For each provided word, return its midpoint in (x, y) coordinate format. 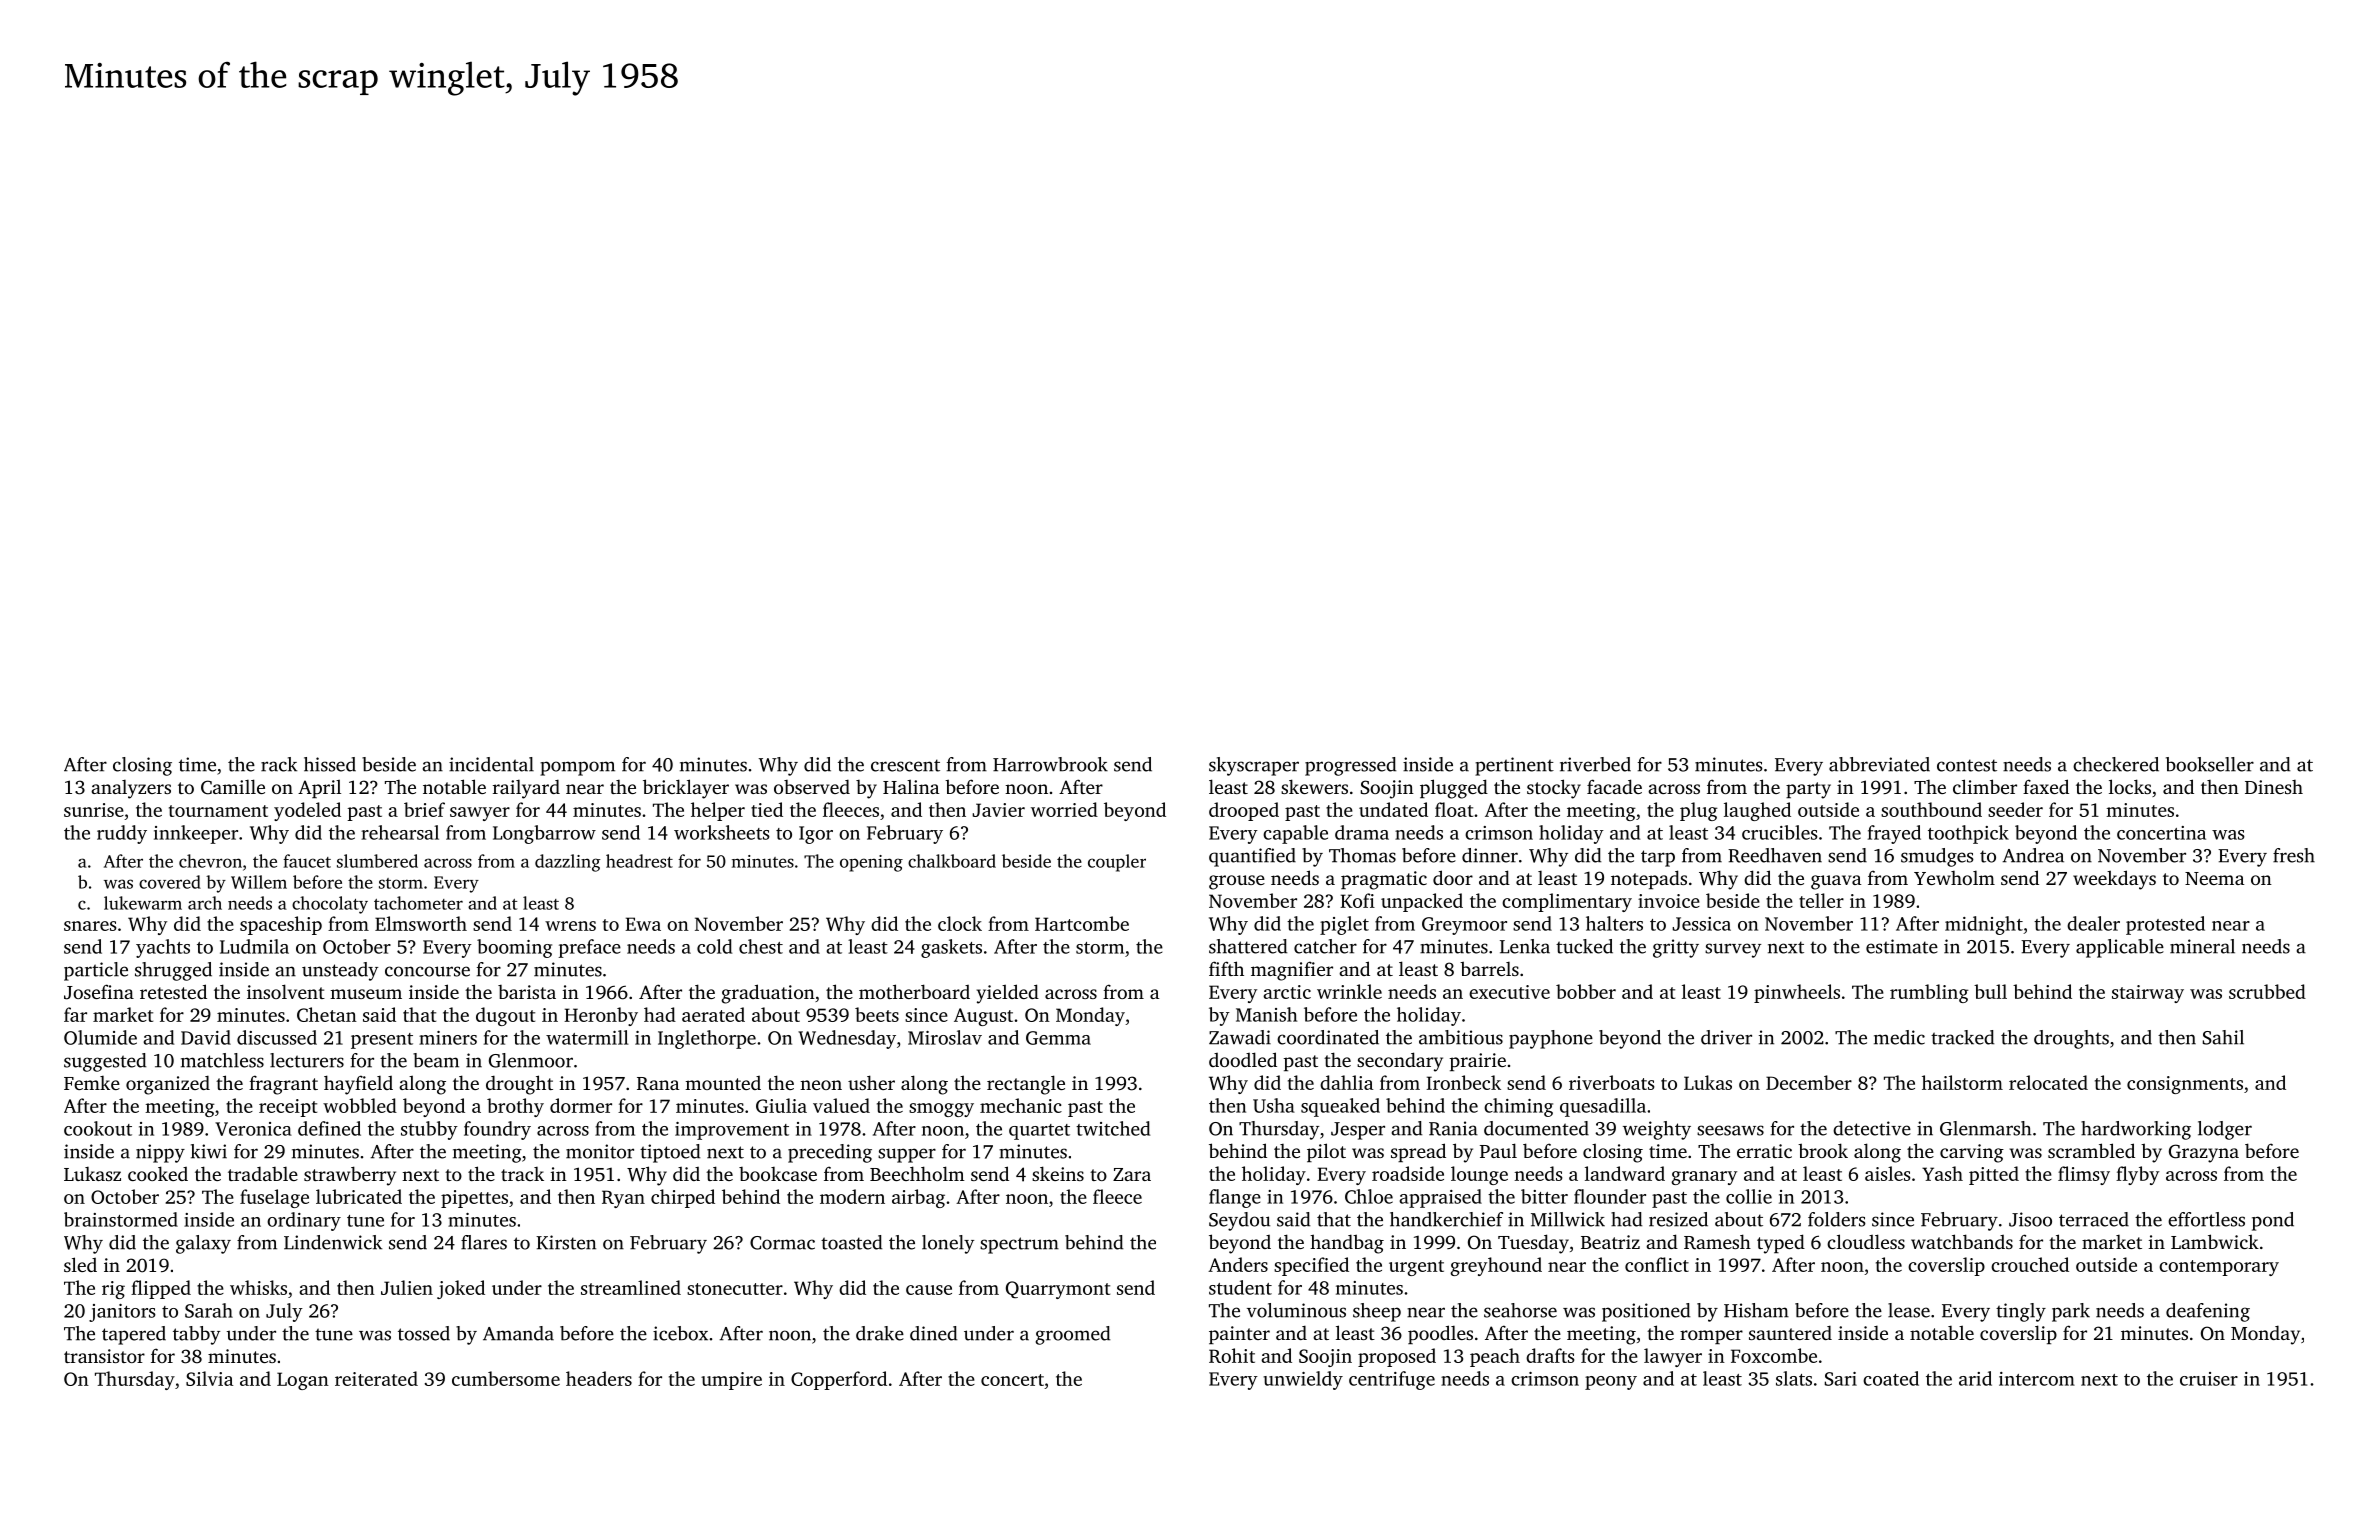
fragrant (283, 1085)
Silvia (209, 1378)
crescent (905, 765)
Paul (1498, 1150)
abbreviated (1879, 764)
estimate (1902, 946)
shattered (1248, 946)
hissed (330, 764)
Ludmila (254, 946)
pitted (1994, 1175)
